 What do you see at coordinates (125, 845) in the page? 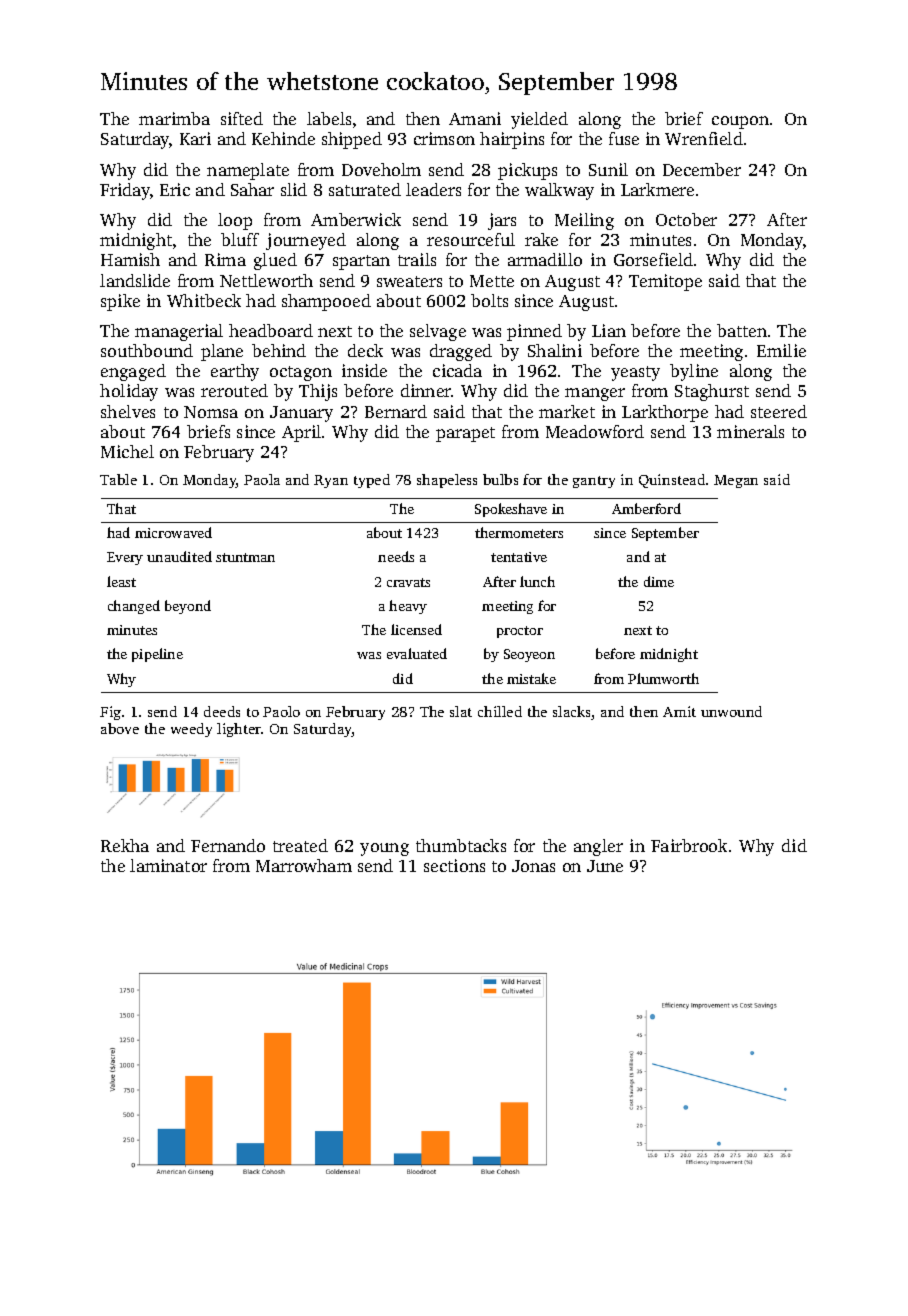
I see `Rekha` at bounding box center [125, 845].
